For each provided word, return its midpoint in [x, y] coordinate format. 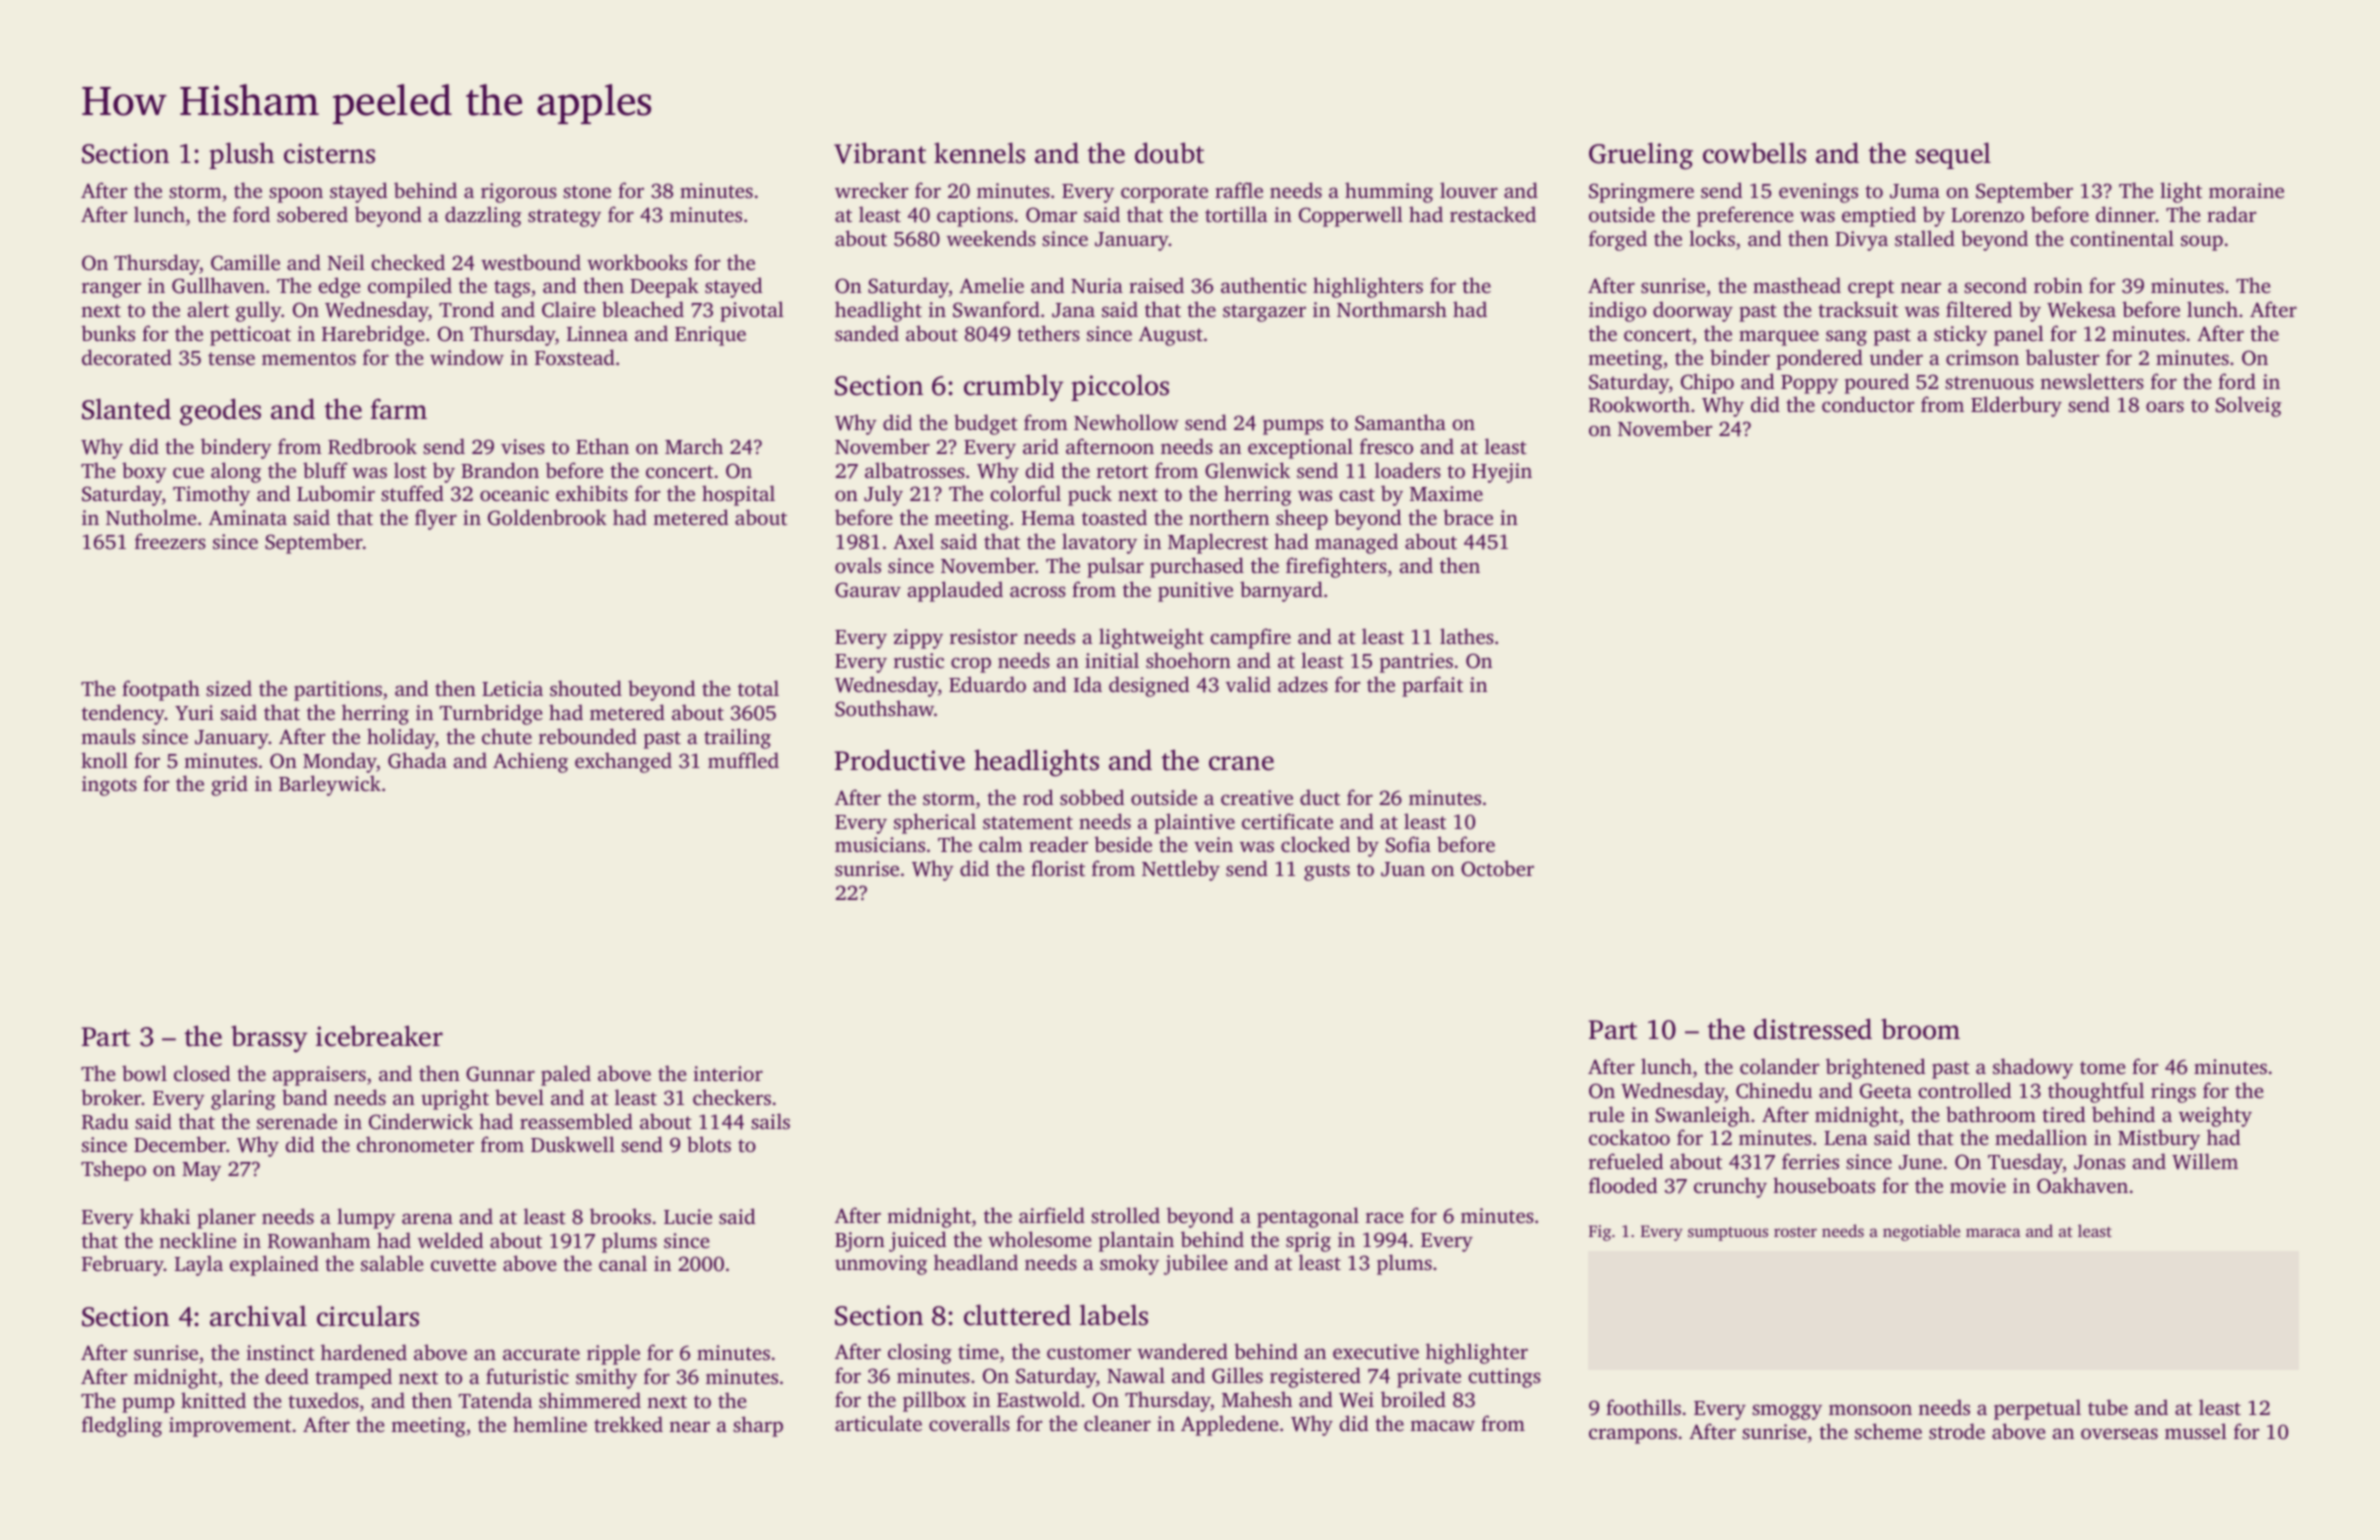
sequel [1953, 155]
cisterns [329, 153]
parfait [1432, 686]
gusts [1327, 872]
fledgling [122, 1426]
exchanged [623, 762]
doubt [1169, 153]
